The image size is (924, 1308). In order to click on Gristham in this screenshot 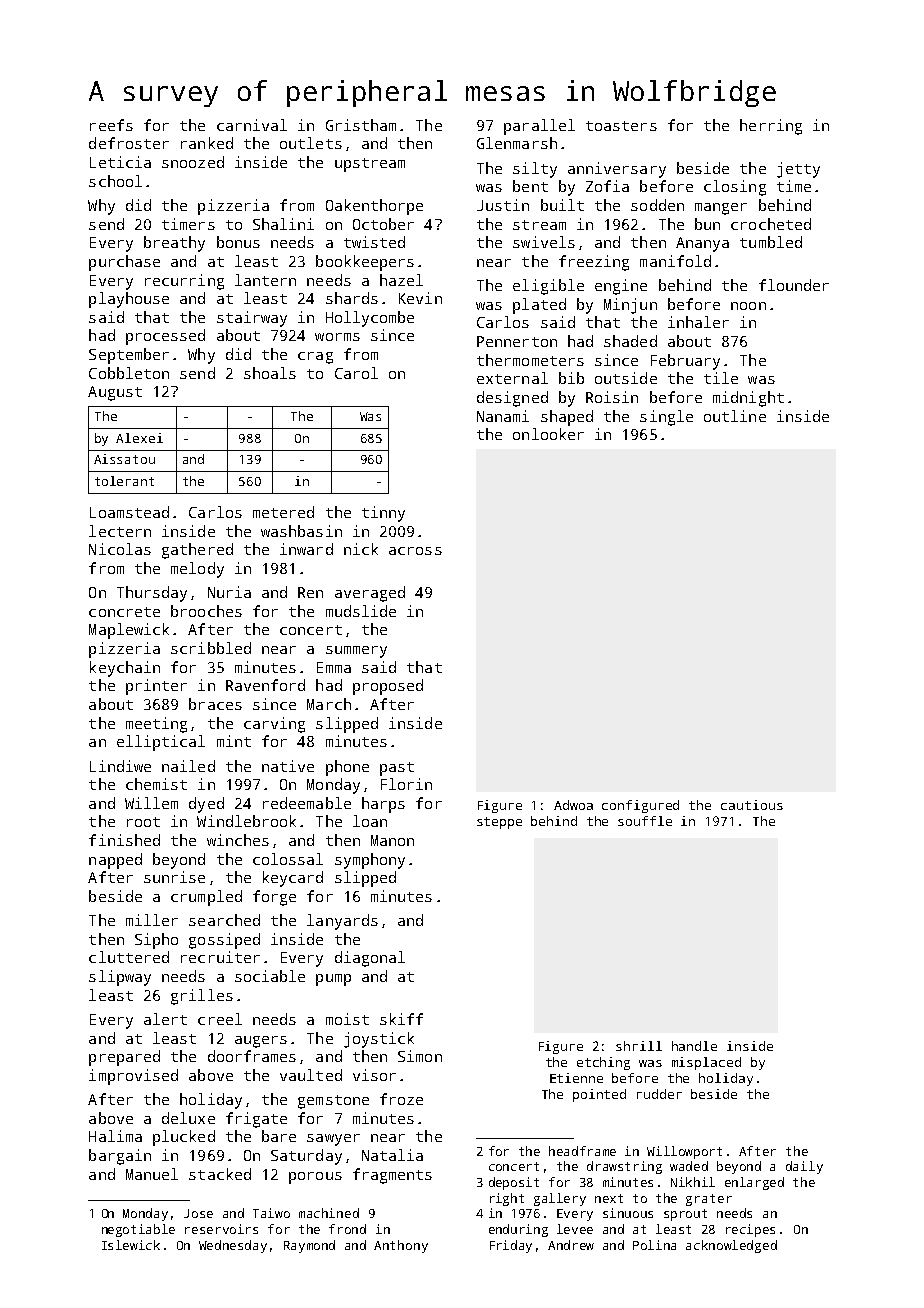, I will do `click(361, 125)`.
